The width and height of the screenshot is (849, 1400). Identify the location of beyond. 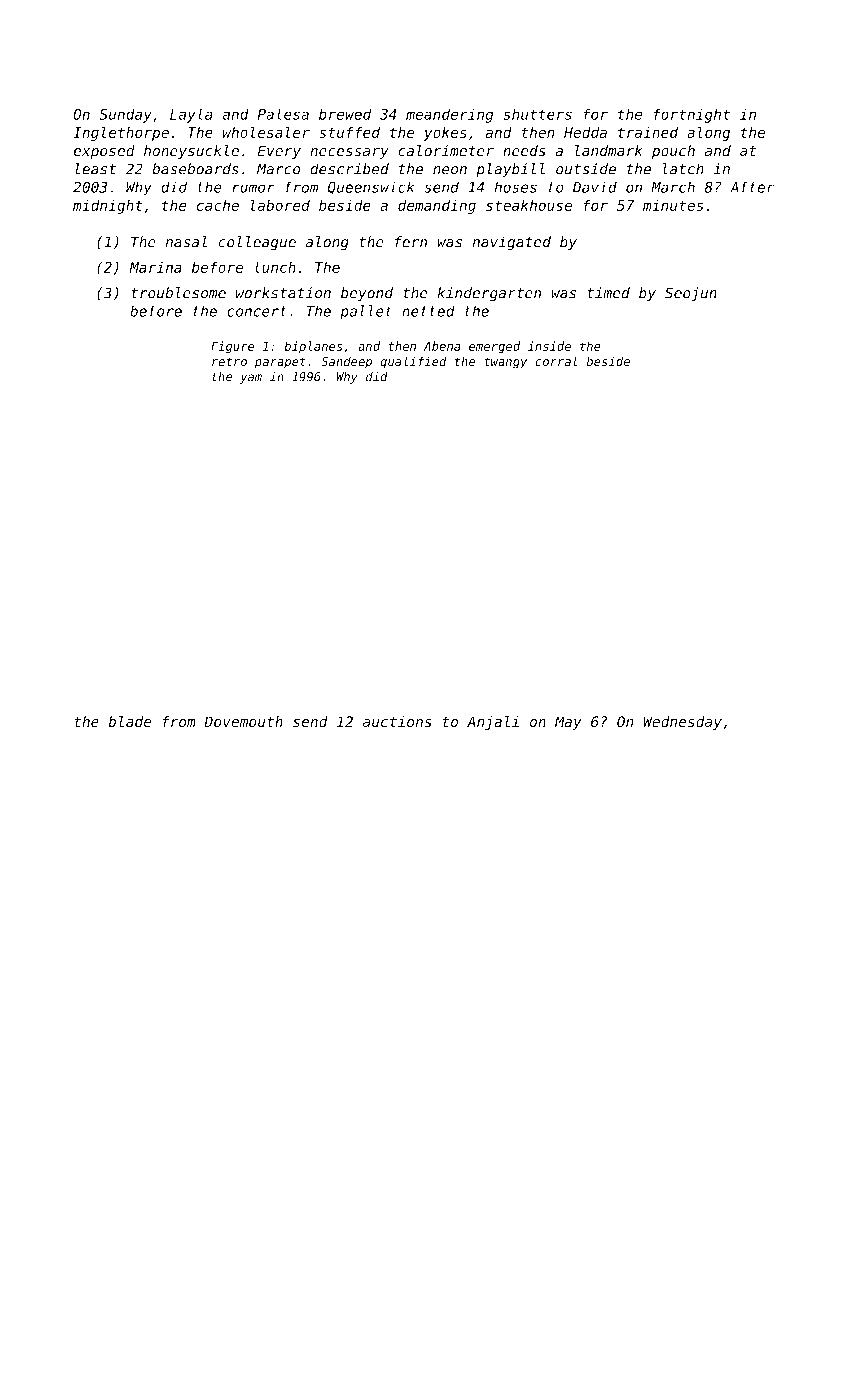
(367, 294).
